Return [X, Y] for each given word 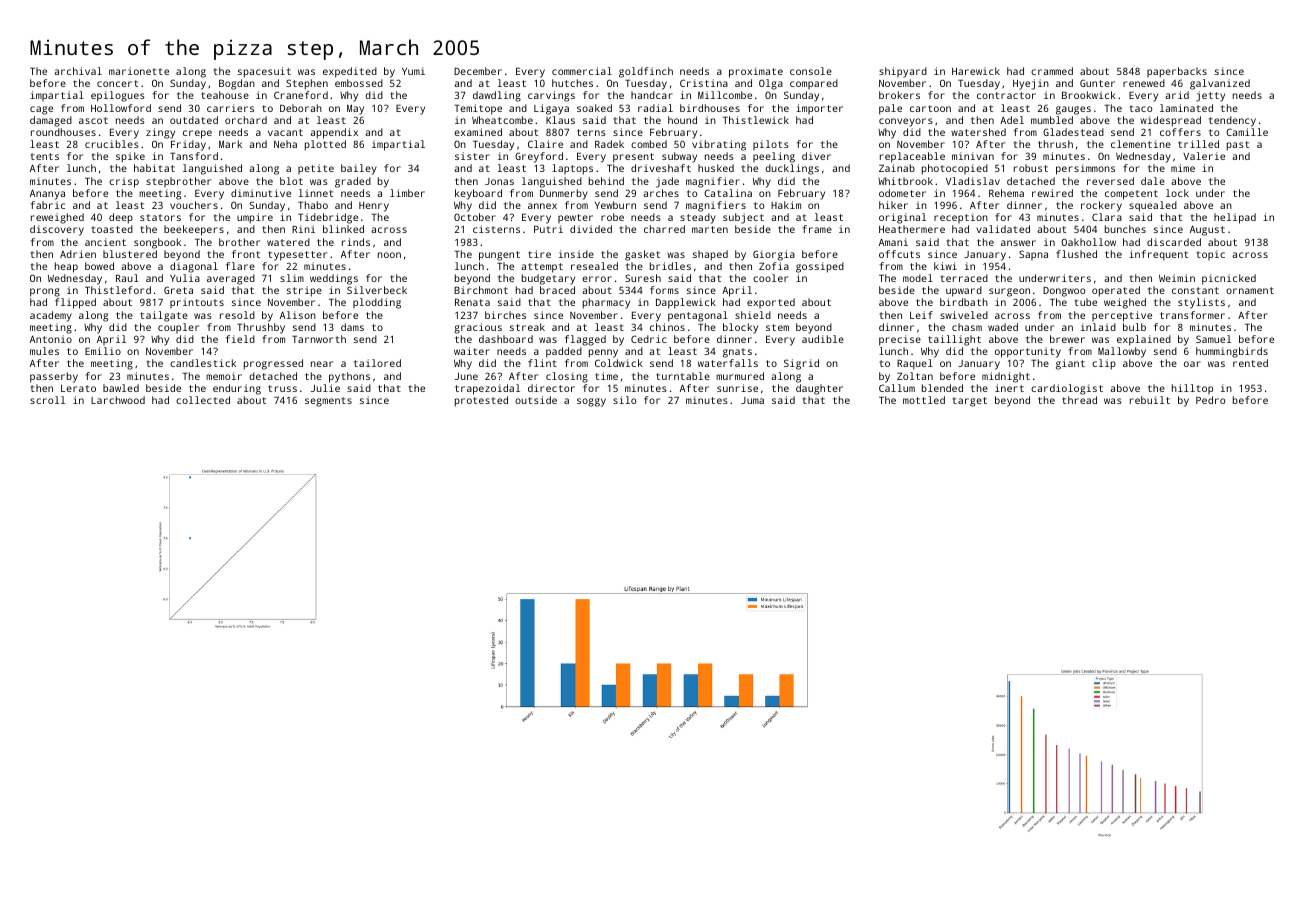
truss [282, 388]
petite [316, 169]
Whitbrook [905, 181]
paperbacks [1177, 72]
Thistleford [118, 290]
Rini [303, 229]
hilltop [1192, 389]
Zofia [774, 266]
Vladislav [973, 181]
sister [472, 156]
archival [78, 71]
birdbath [964, 302]
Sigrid [801, 364]
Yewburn [615, 205]
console [811, 71]
